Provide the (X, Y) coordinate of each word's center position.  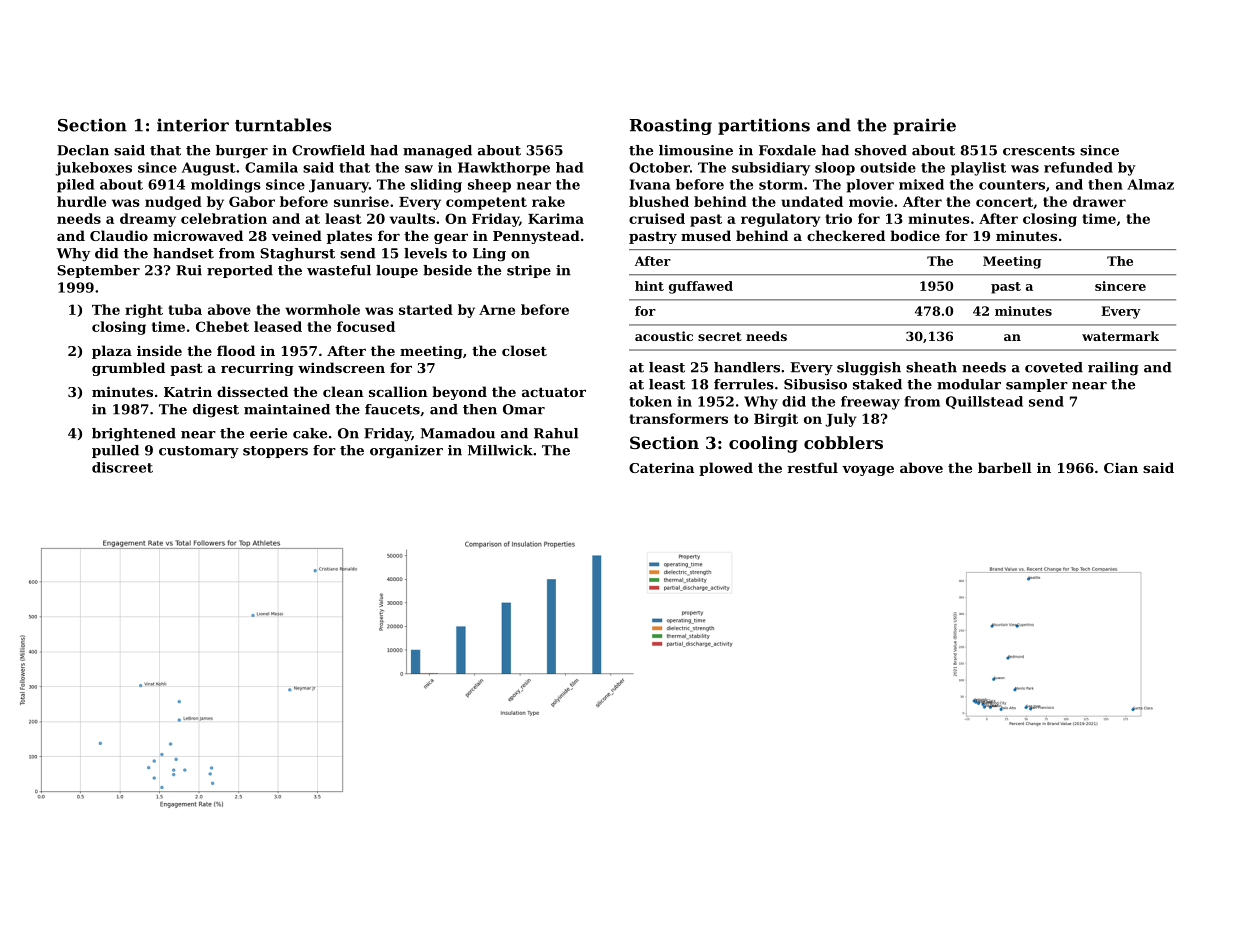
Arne (497, 310)
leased (278, 326)
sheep (489, 186)
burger (242, 152)
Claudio (119, 235)
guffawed (701, 287)
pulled (115, 451)
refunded (1078, 167)
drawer (1099, 201)
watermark (1120, 336)
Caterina (661, 467)
